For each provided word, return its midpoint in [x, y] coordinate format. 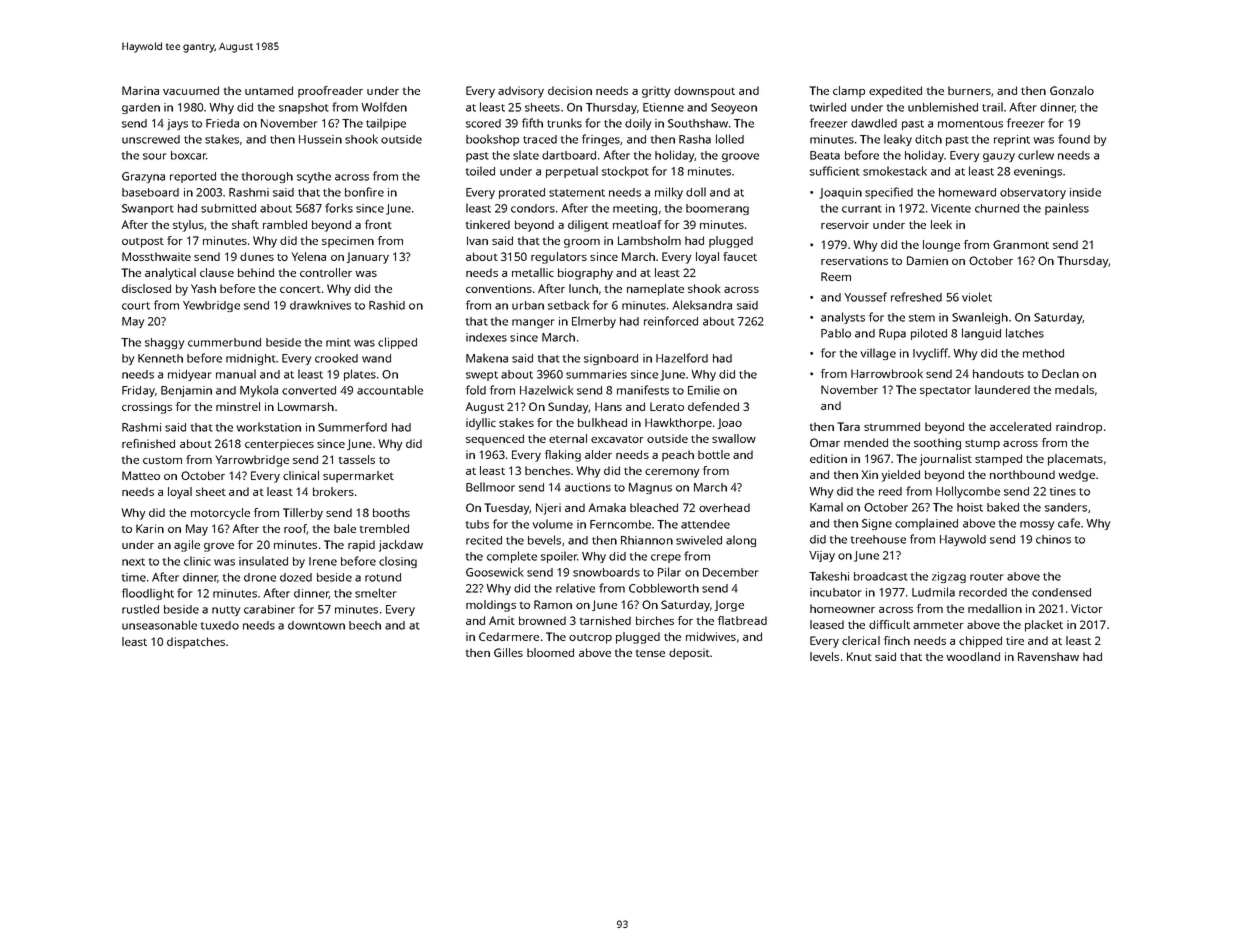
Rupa [892, 334]
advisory [521, 92]
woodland [973, 656]
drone [260, 577]
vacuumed [191, 90]
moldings [491, 606]
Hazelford [682, 358]
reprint [1012, 140]
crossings [147, 408]
